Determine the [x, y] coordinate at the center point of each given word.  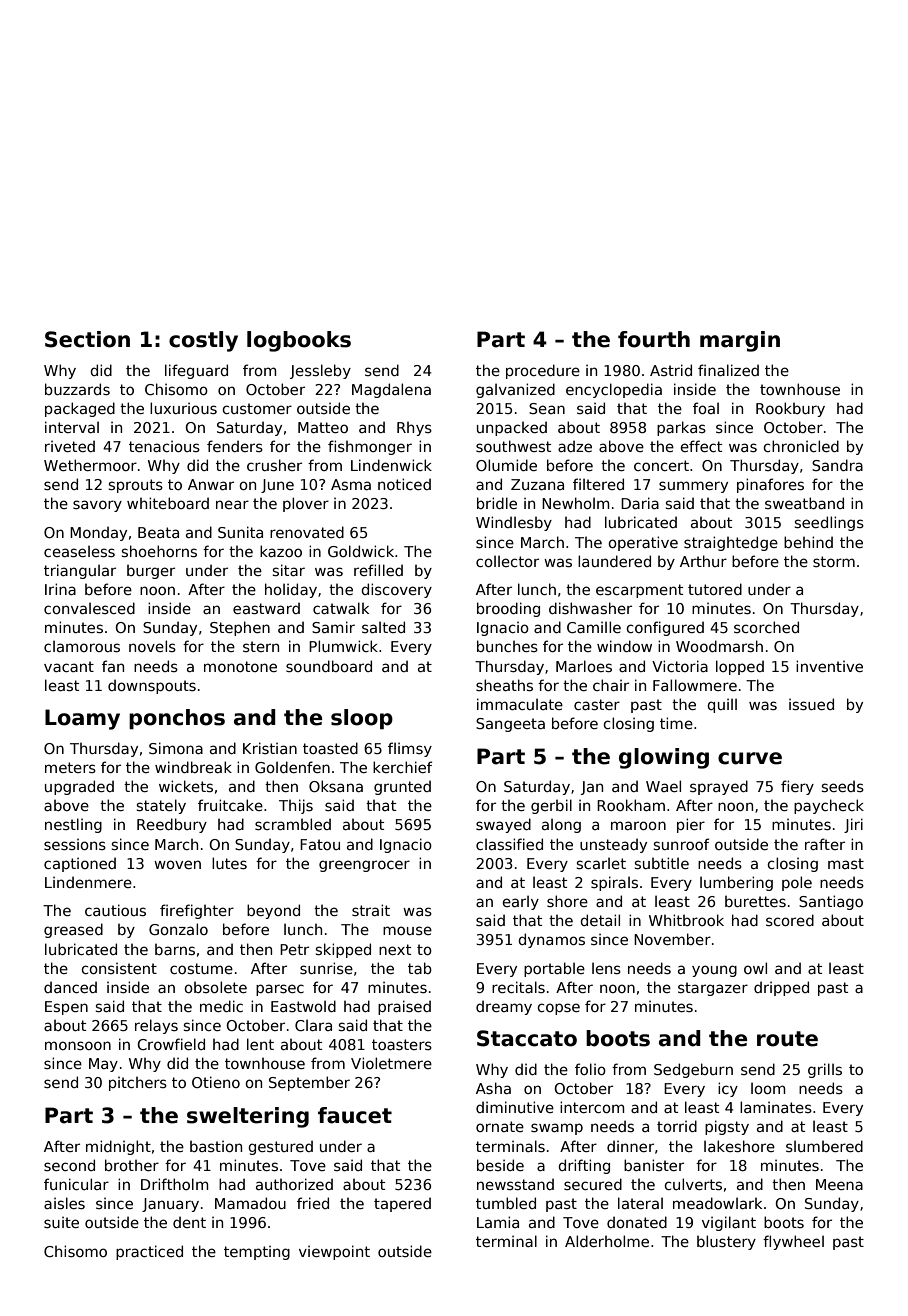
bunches [507, 646]
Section [87, 339]
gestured [280, 1147]
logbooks [299, 341]
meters [70, 767]
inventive [829, 666]
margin [740, 341]
